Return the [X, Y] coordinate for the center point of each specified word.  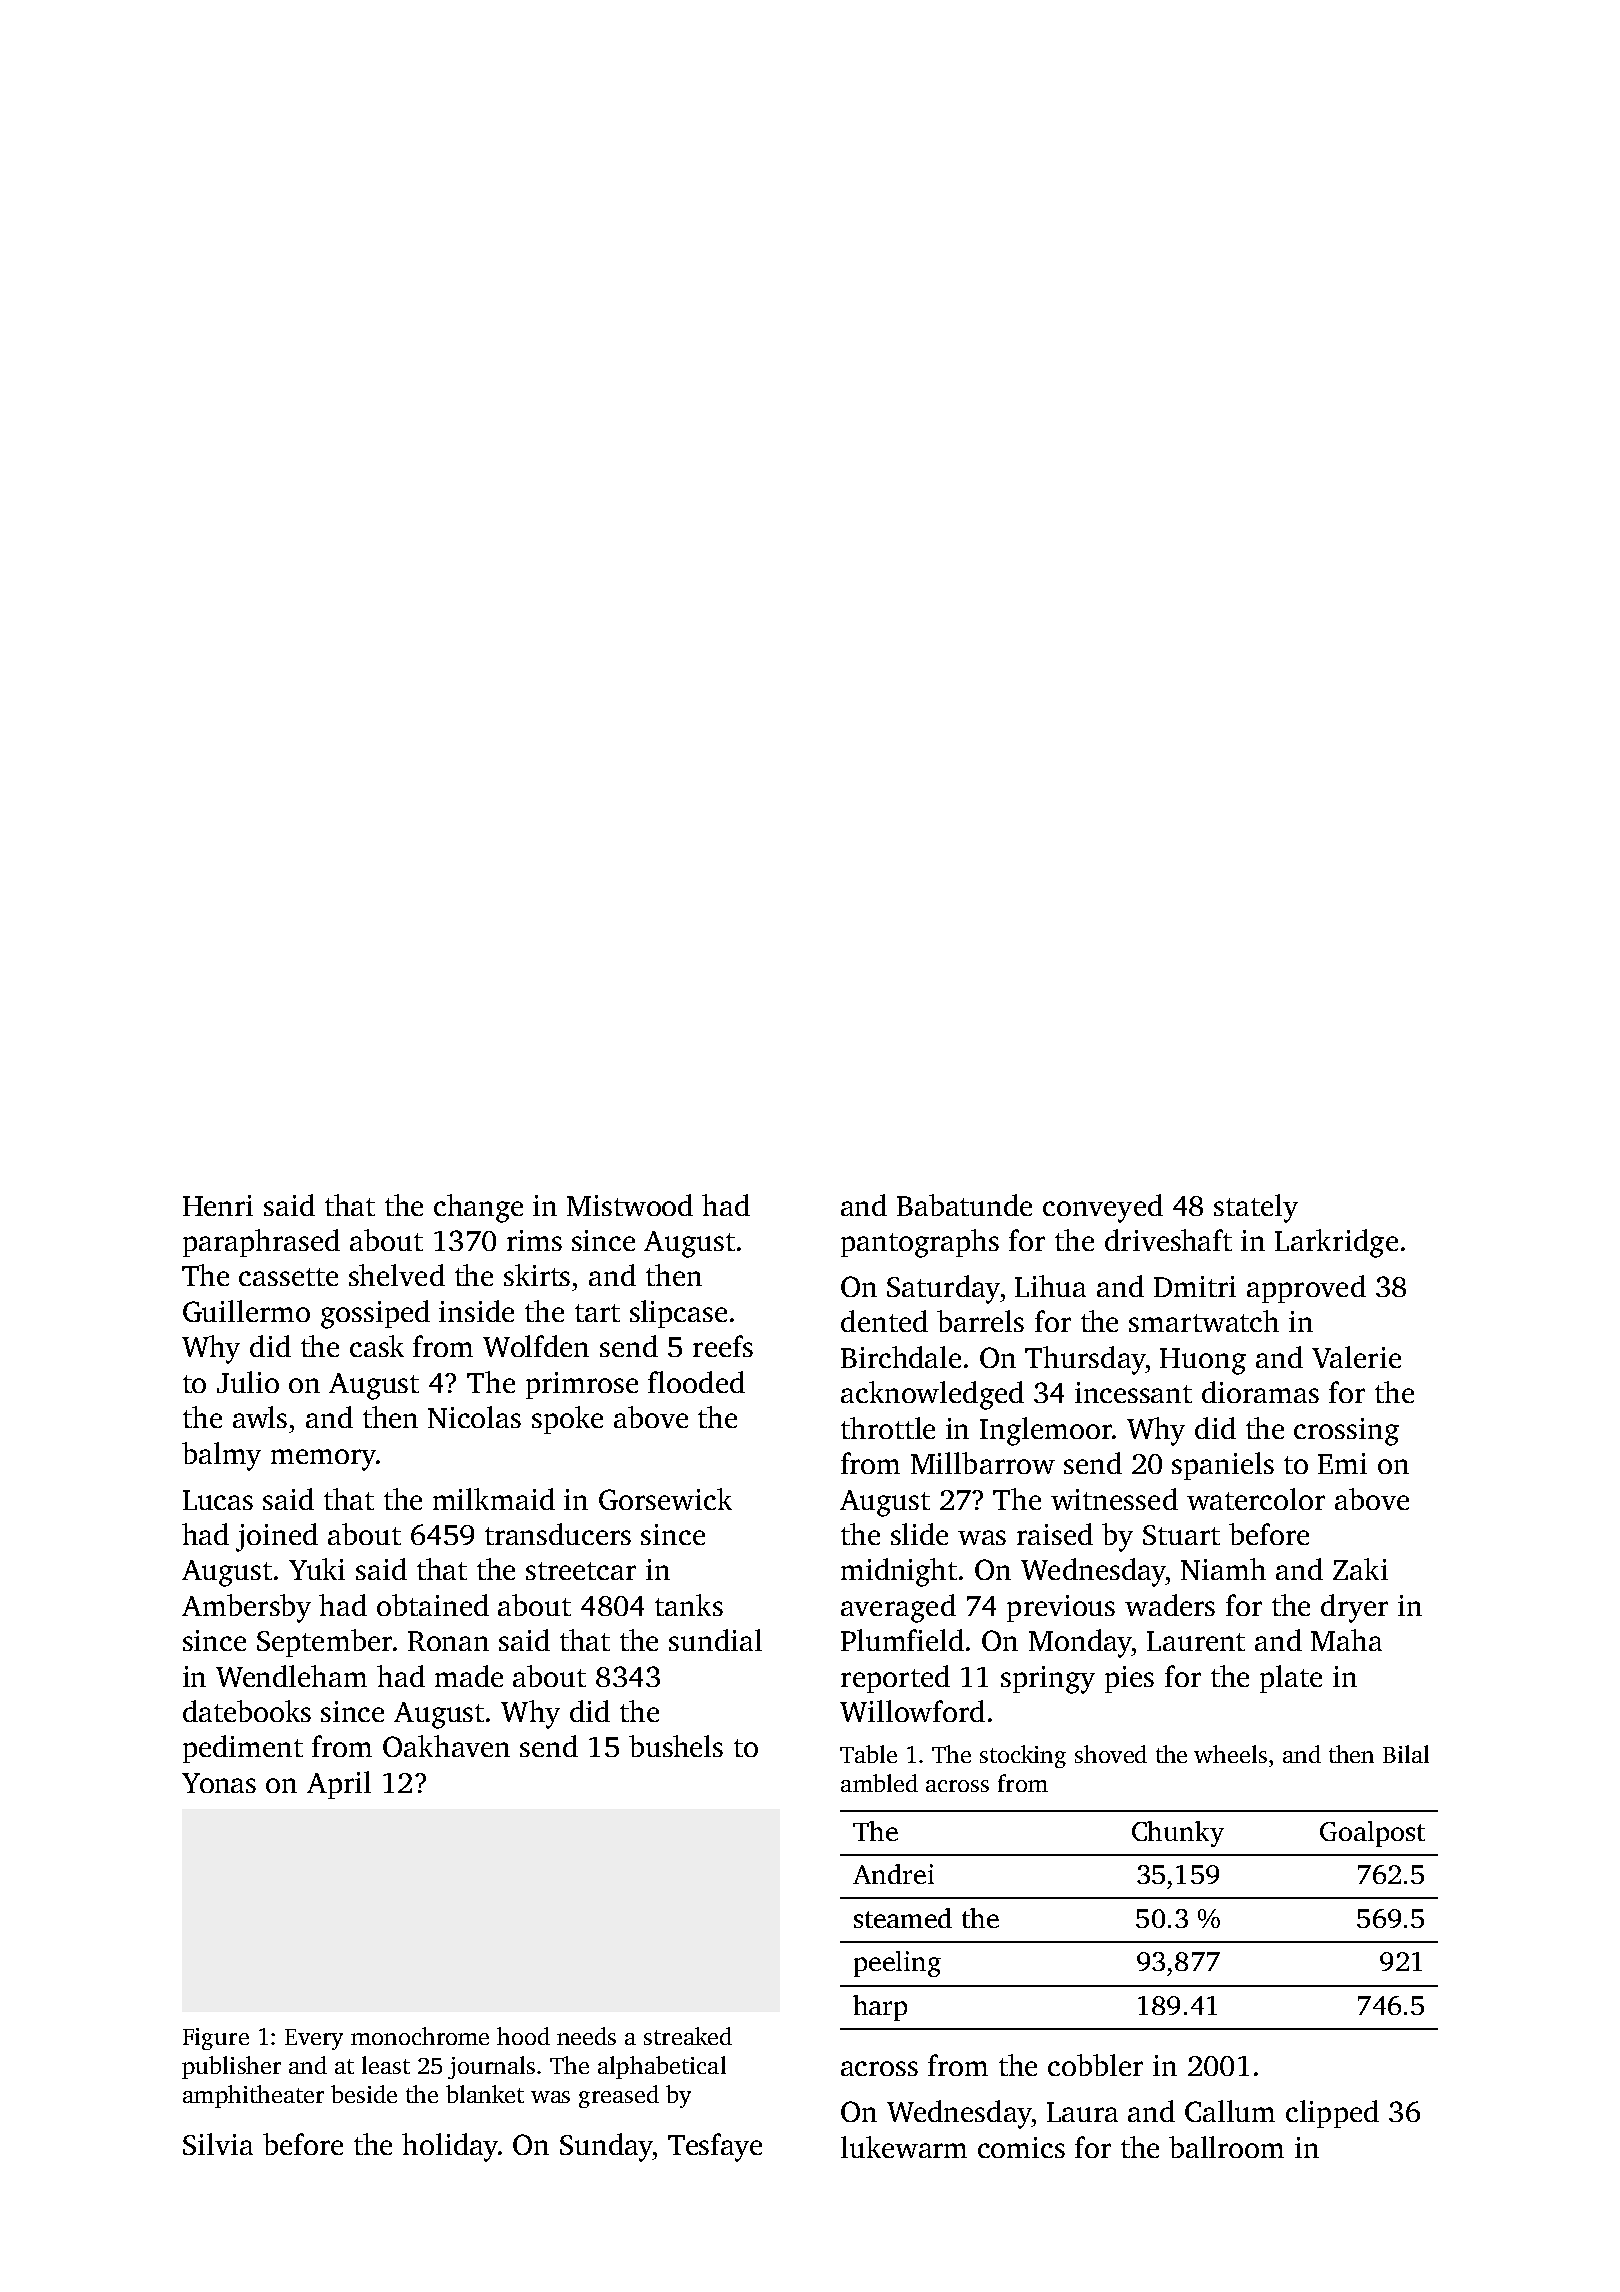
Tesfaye [715, 2147]
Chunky [1178, 1834]
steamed [903, 1918]
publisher [231, 2067]
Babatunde [964, 1205]
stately [1256, 1208]
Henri [218, 1205]
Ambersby [246, 1608]
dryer [1354, 1608]
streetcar [581, 1571]
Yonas [219, 1783]
